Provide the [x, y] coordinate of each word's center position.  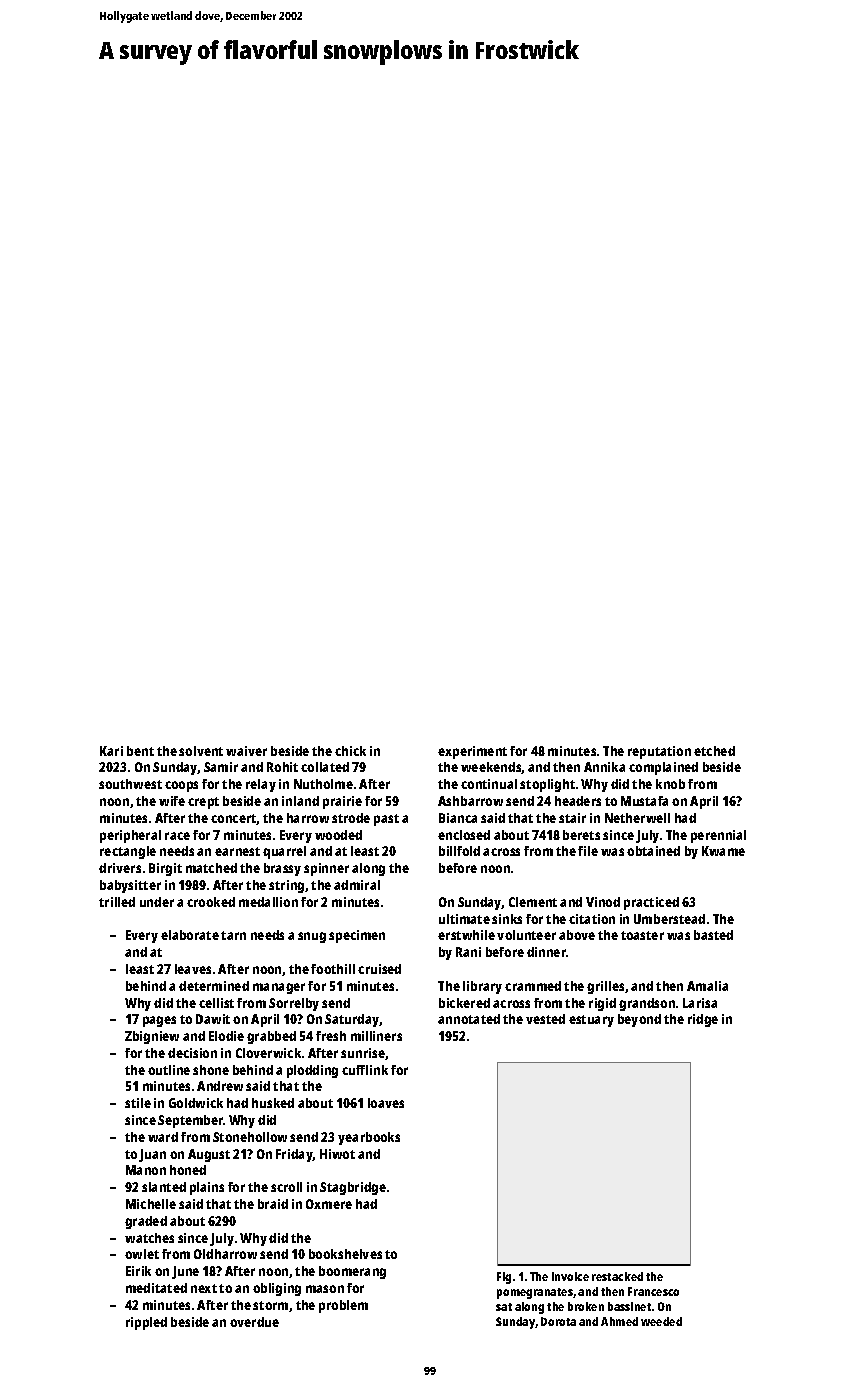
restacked [617, 1276]
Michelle [151, 1204]
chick [350, 751]
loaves [386, 1103]
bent [140, 751]
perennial [718, 836]
